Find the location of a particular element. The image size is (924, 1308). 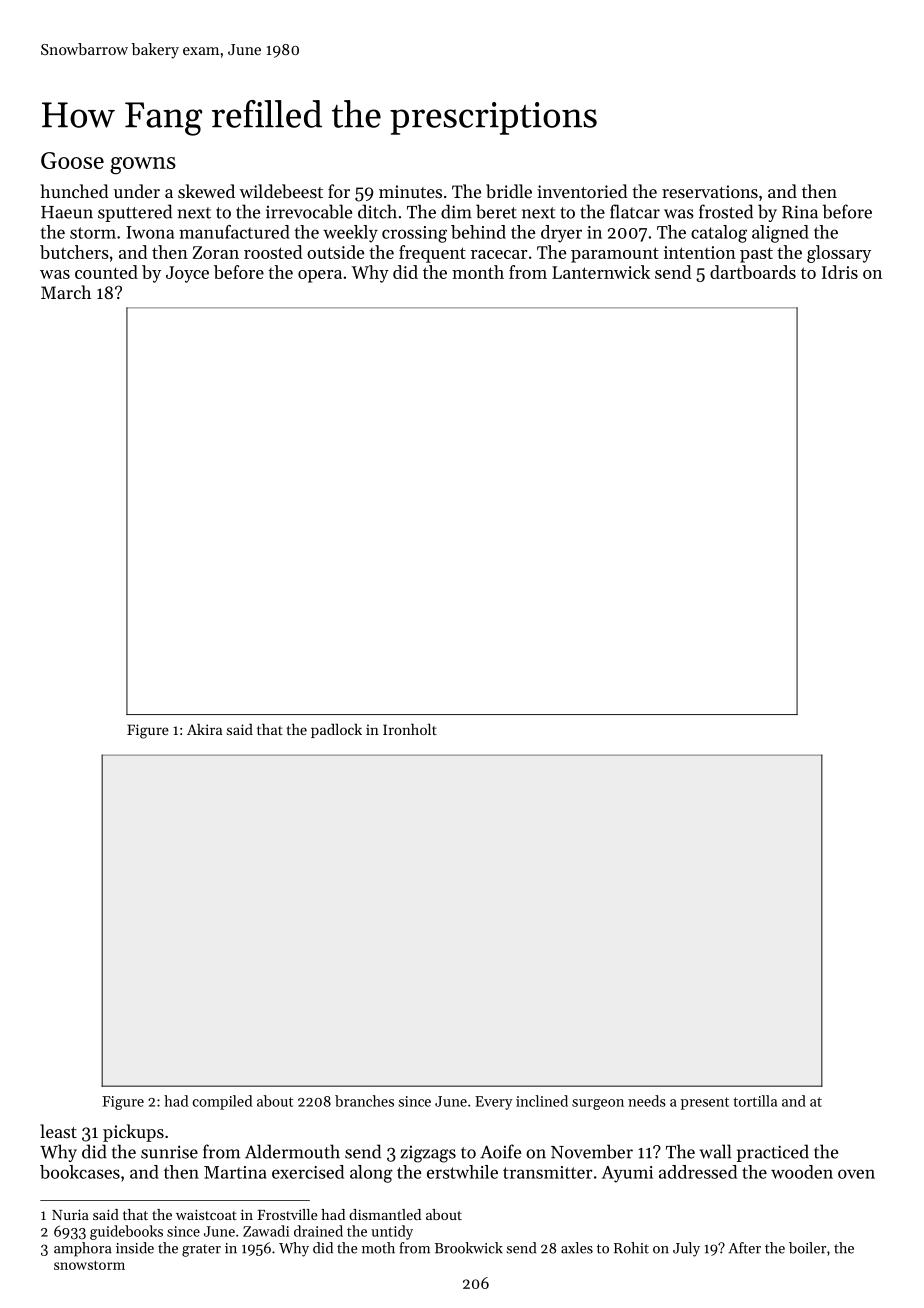

inventoried is located at coordinates (582, 191).
